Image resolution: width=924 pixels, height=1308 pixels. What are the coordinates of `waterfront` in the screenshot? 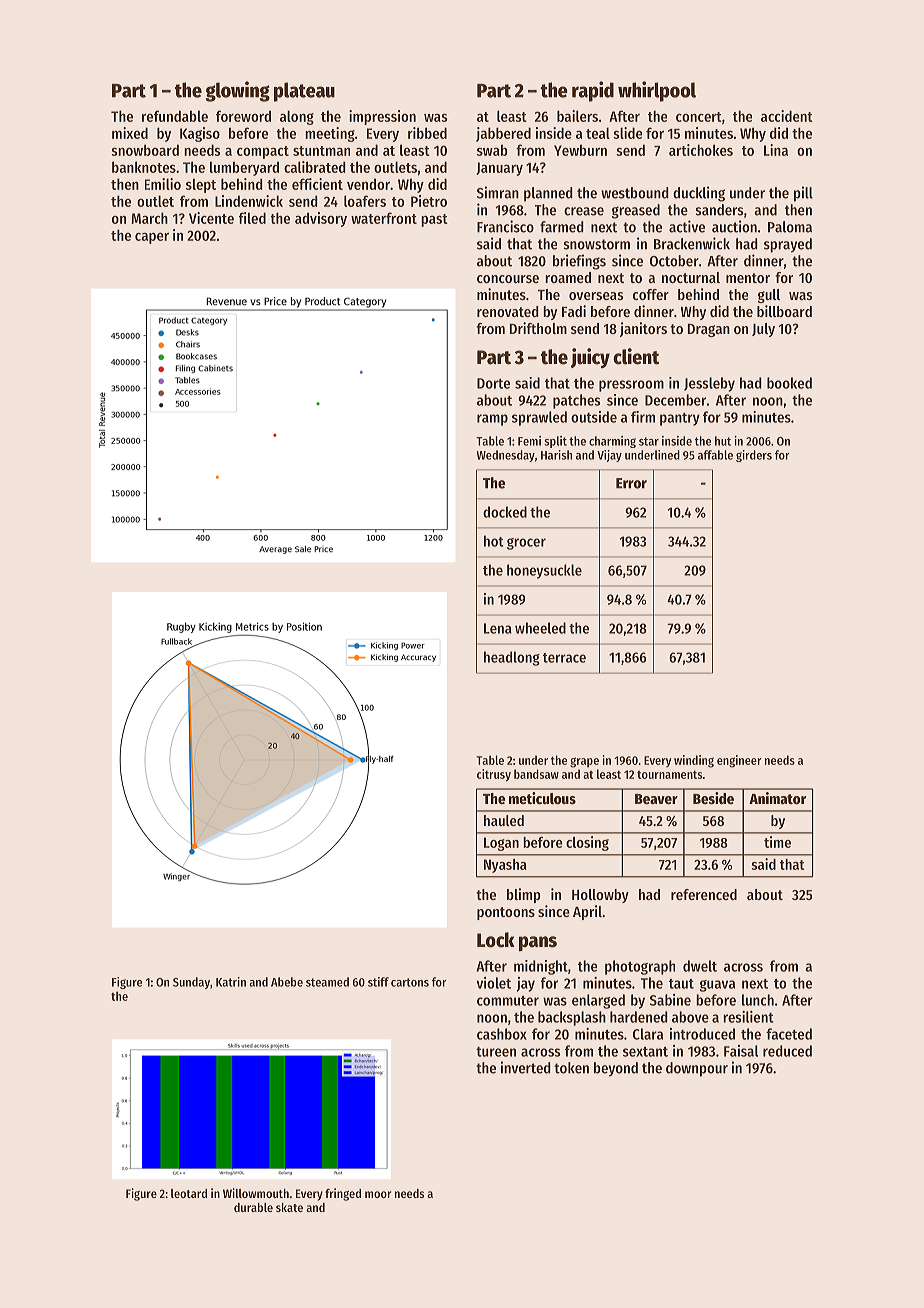 It's located at (384, 218).
